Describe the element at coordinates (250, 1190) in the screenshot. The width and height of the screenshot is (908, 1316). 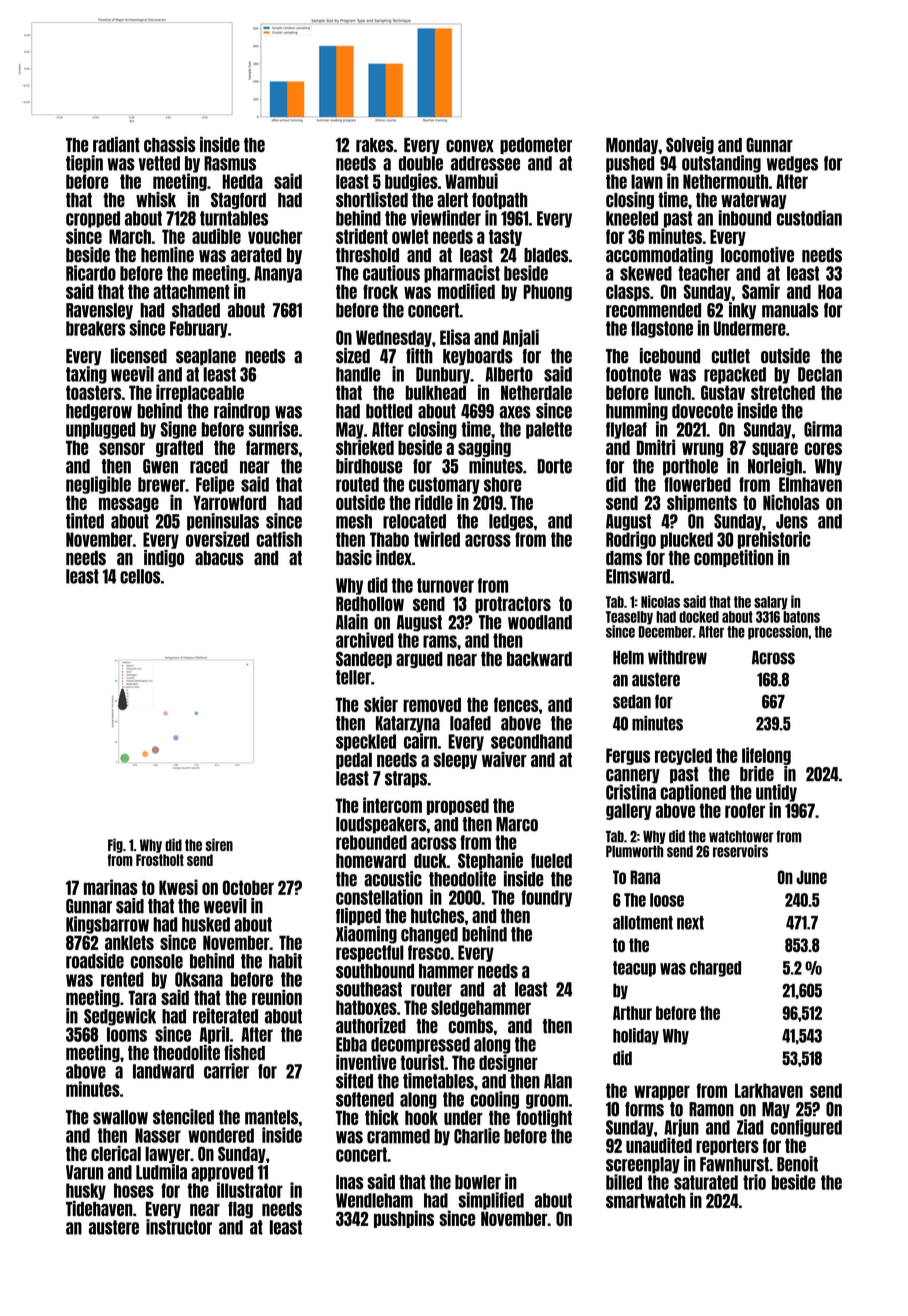
I see `illustrator` at that location.
